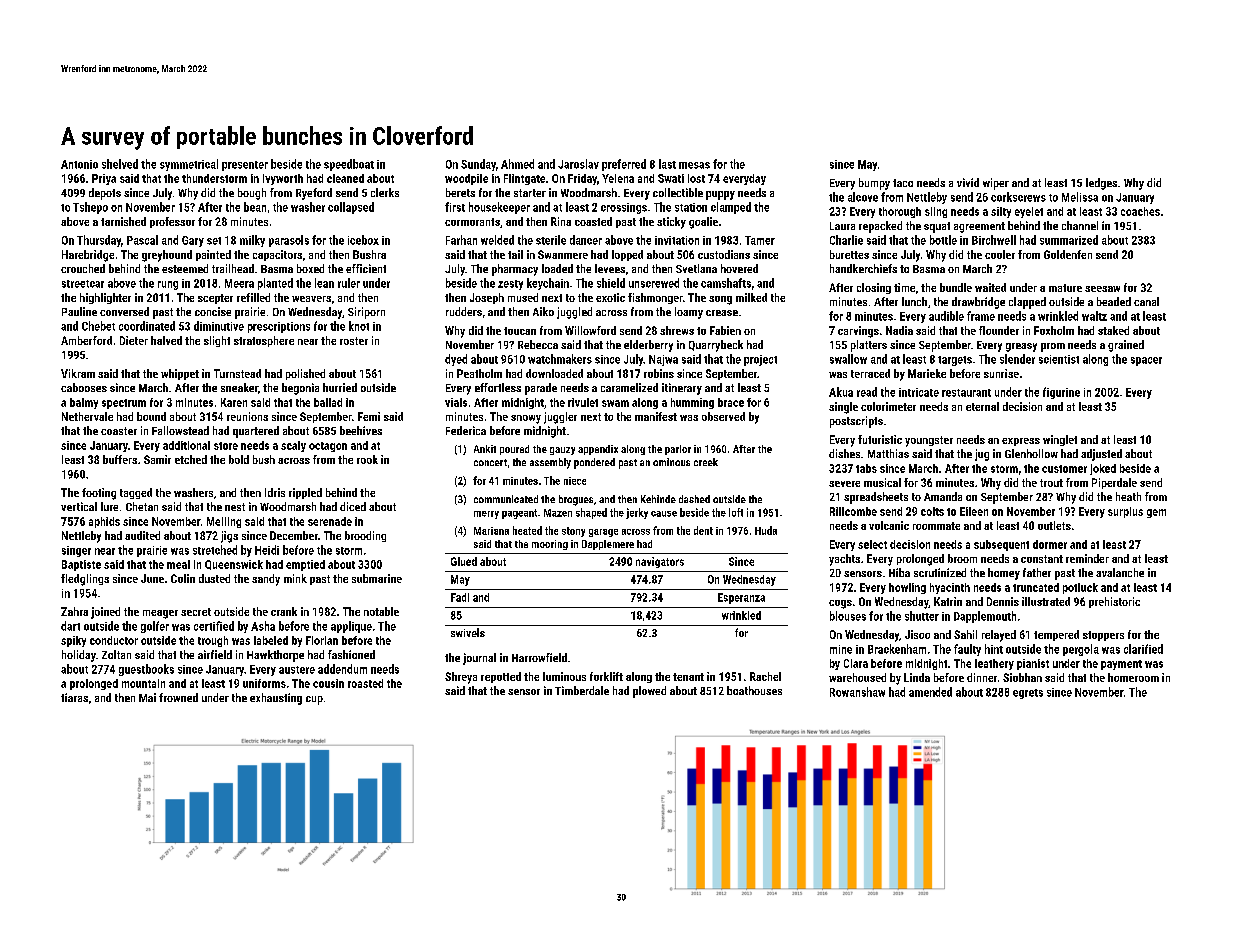  I want to click on ballad, so click(328, 402).
